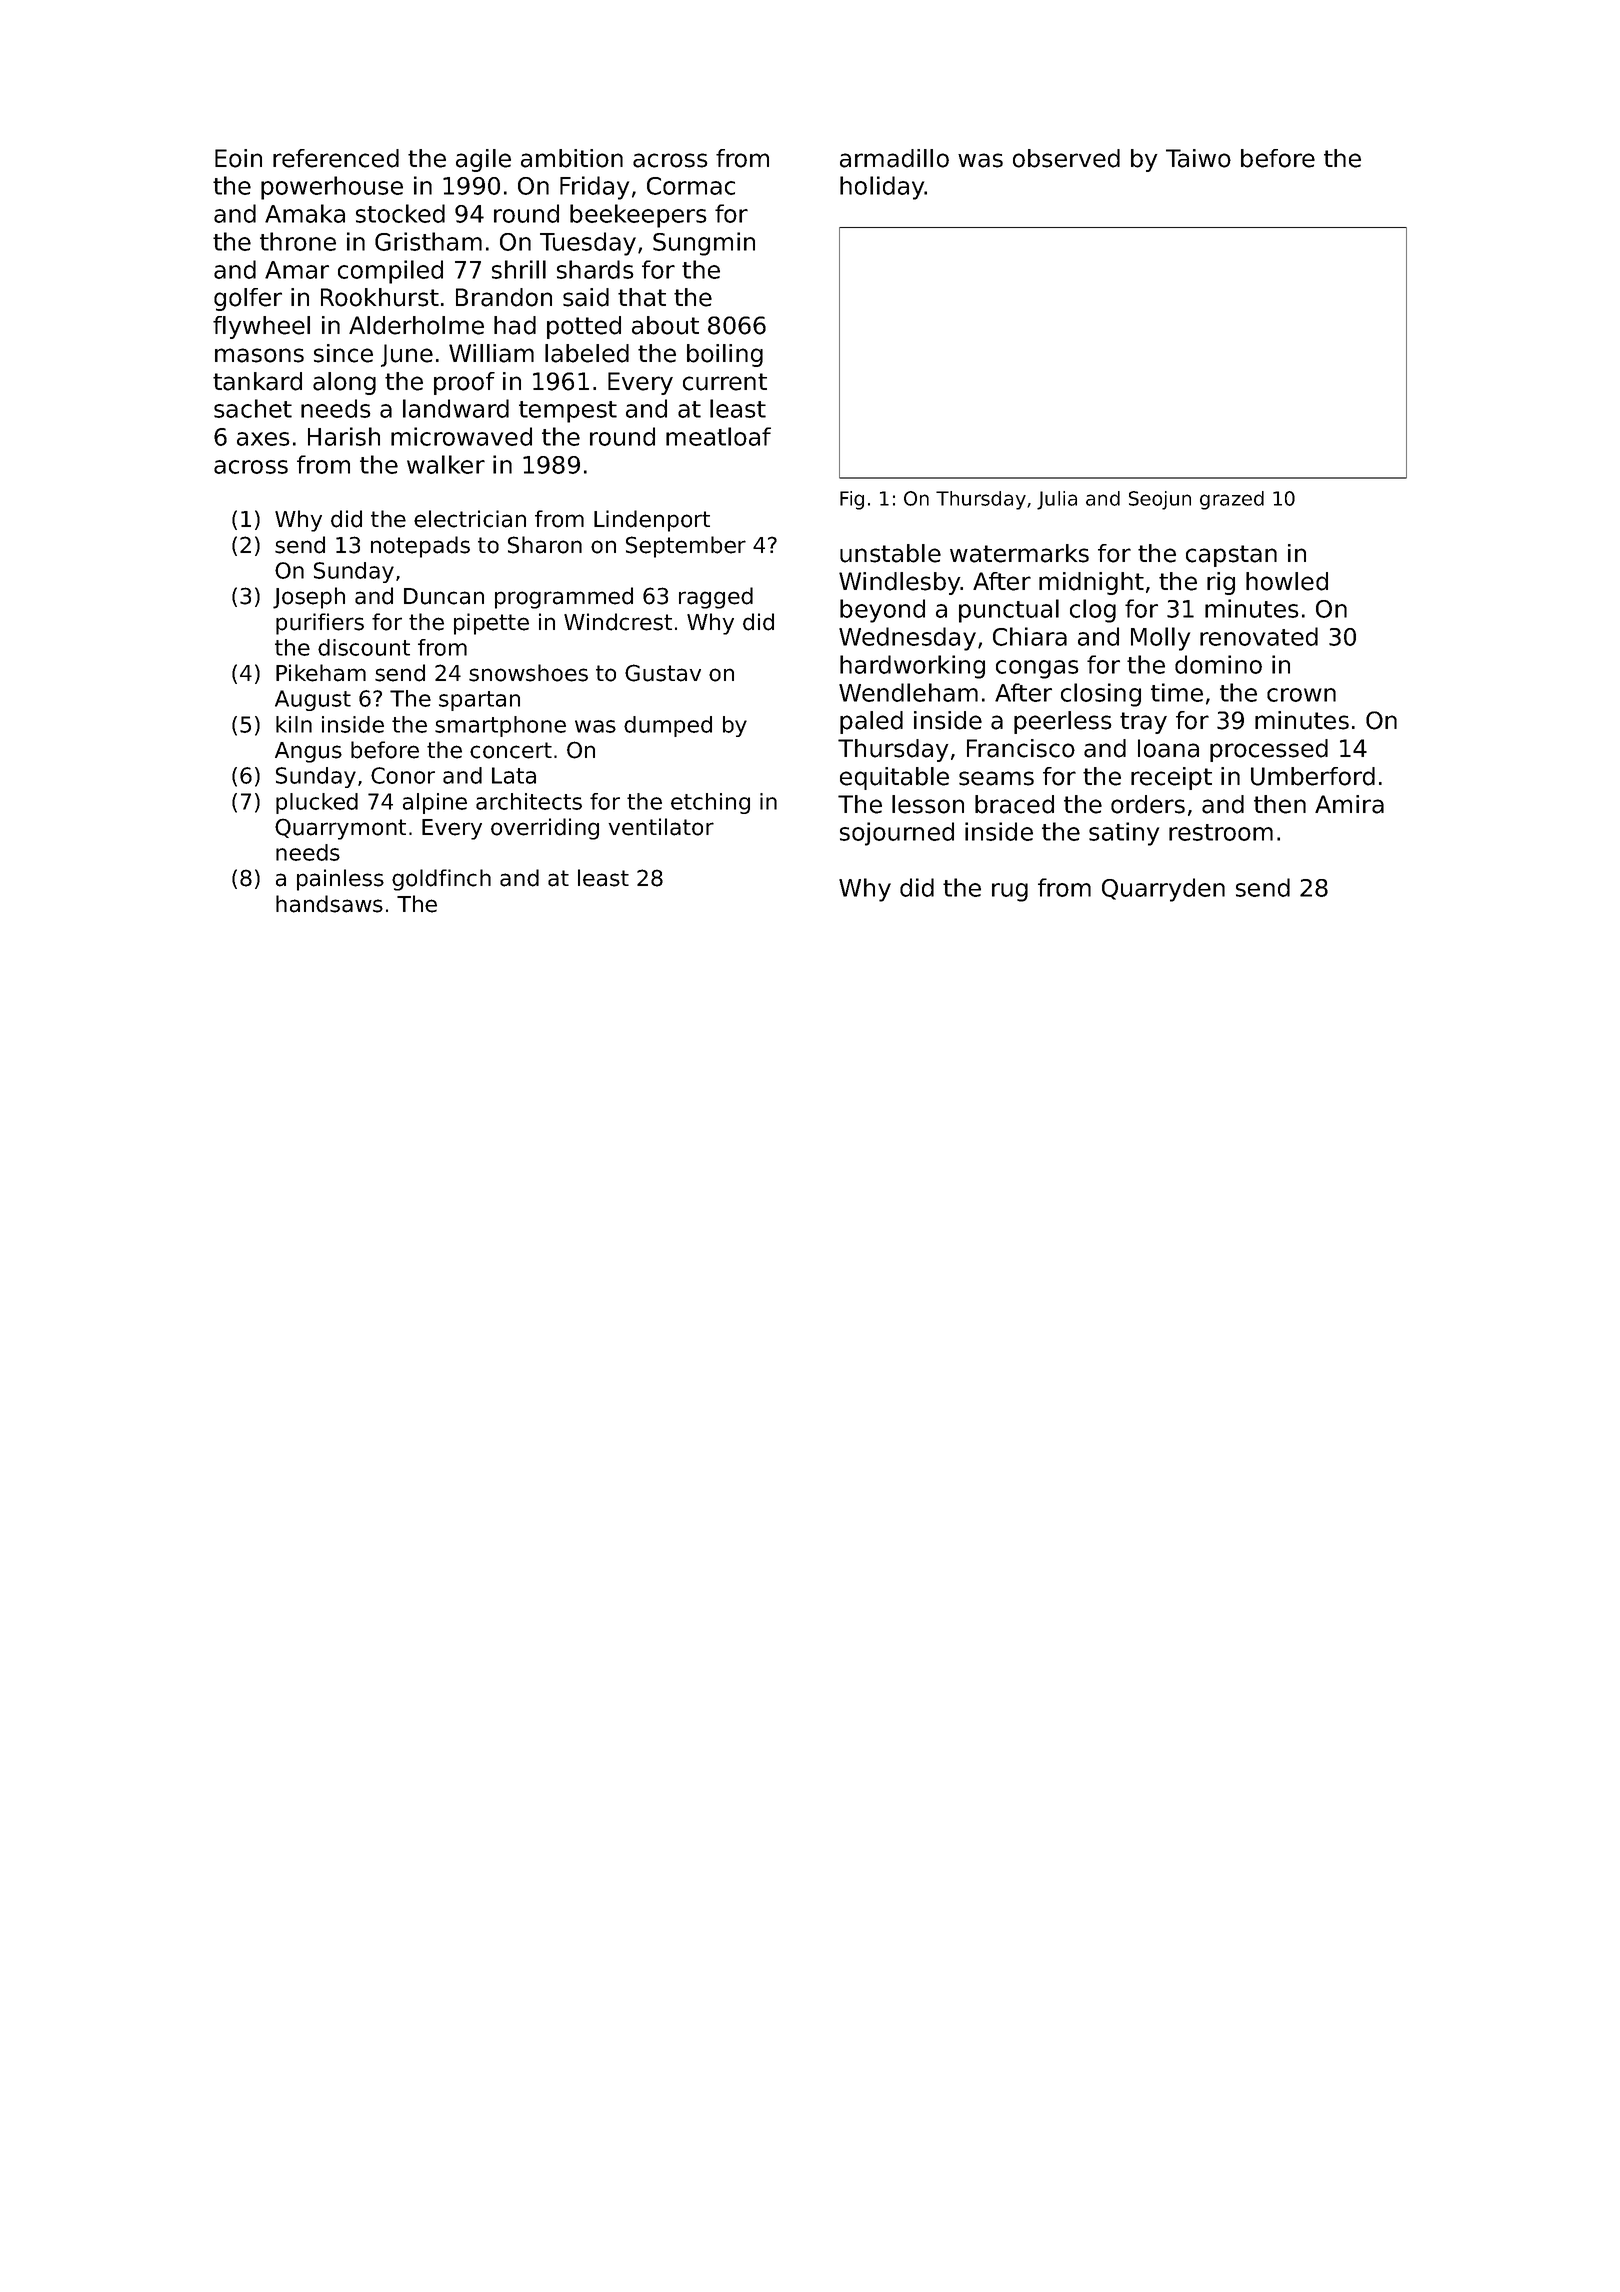 The width and height of the screenshot is (1620, 2292). Describe the element at coordinates (1198, 158) in the screenshot. I see `Taiwo` at that location.
